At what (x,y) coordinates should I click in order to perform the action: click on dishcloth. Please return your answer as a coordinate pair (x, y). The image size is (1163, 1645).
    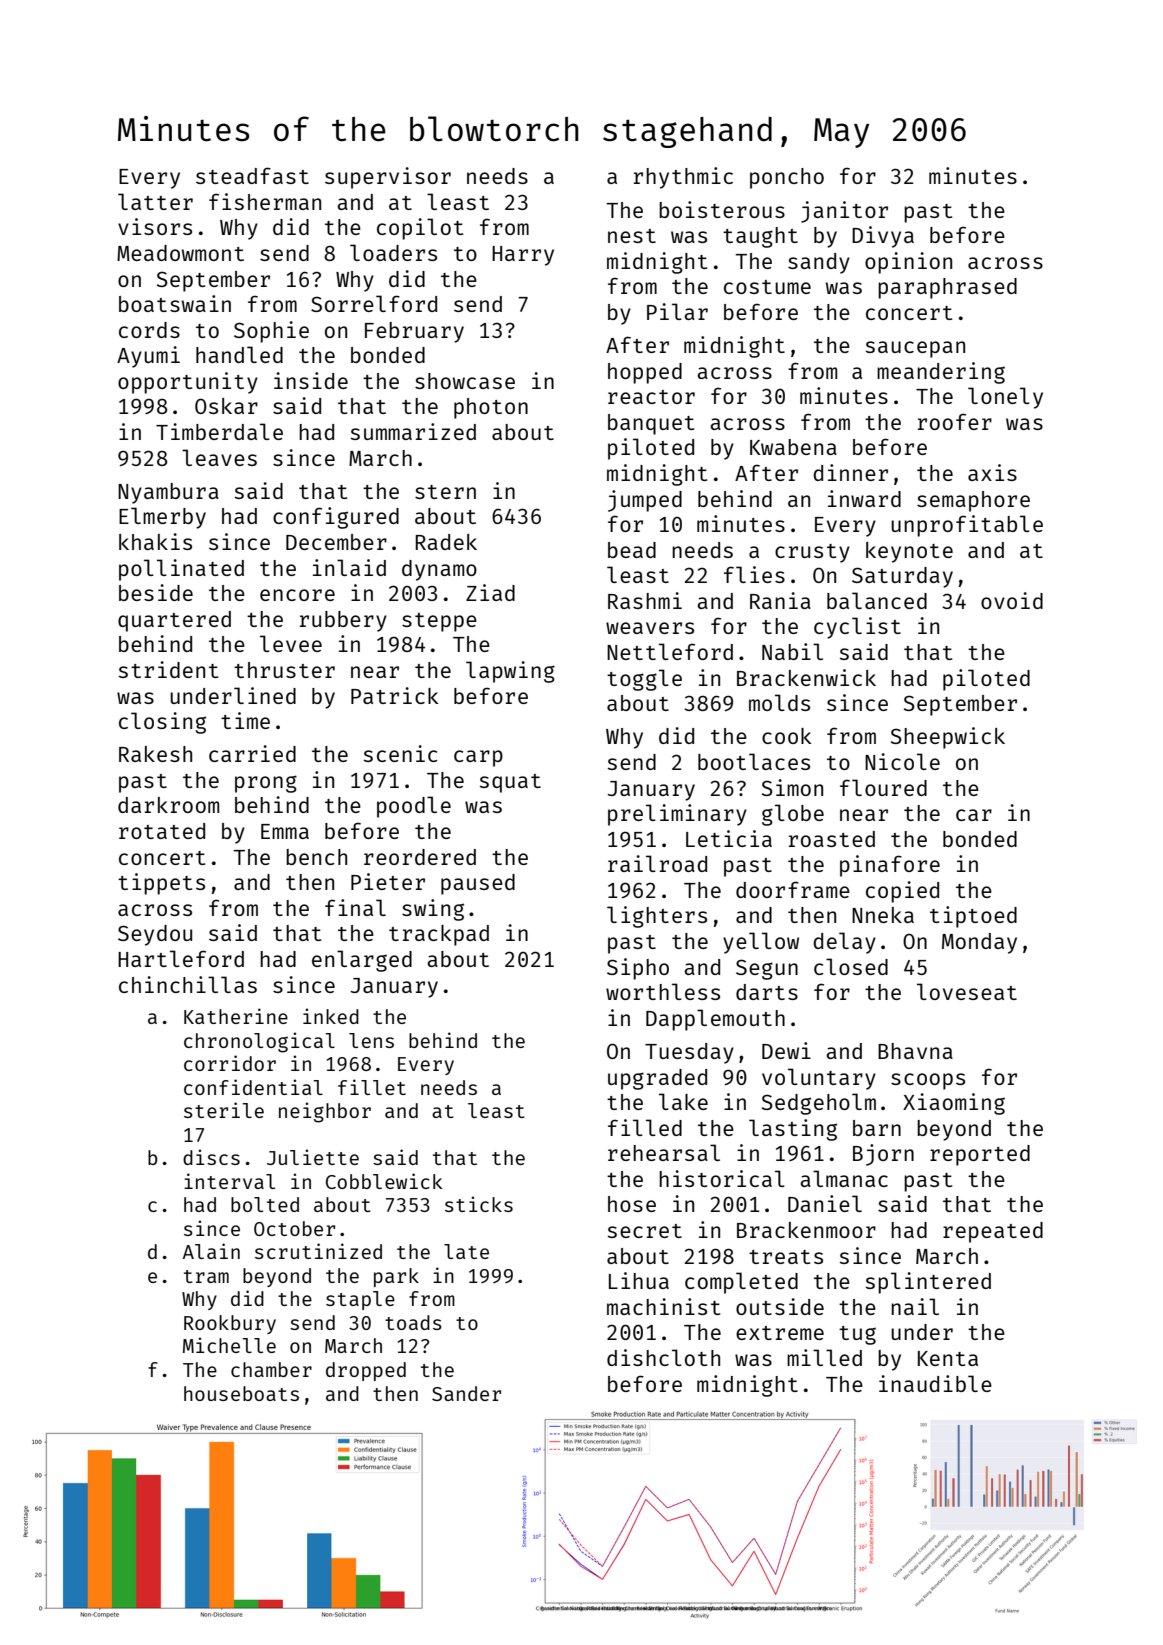
    Looking at the image, I should click on (663, 1357).
